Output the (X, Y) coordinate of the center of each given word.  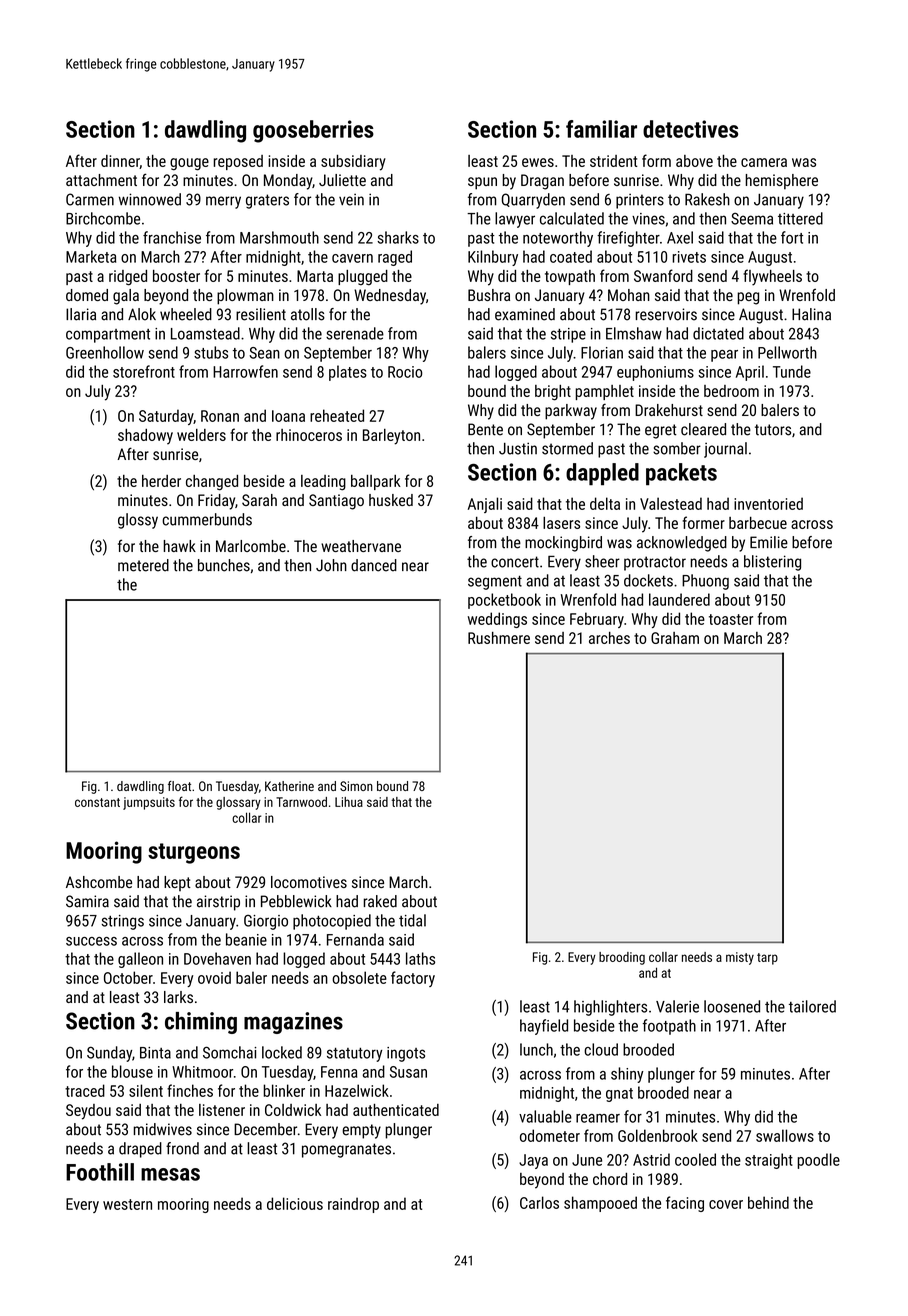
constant (97, 802)
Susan (408, 1072)
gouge (189, 164)
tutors (773, 430)
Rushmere (499, 638)
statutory (354, 1055)
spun (482, 183)
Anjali (485, 505)
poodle (819, 1161)
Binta (155, 1053)
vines (648, 219)
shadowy (145, 437)
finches (190, 1090)
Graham (675, 638)
